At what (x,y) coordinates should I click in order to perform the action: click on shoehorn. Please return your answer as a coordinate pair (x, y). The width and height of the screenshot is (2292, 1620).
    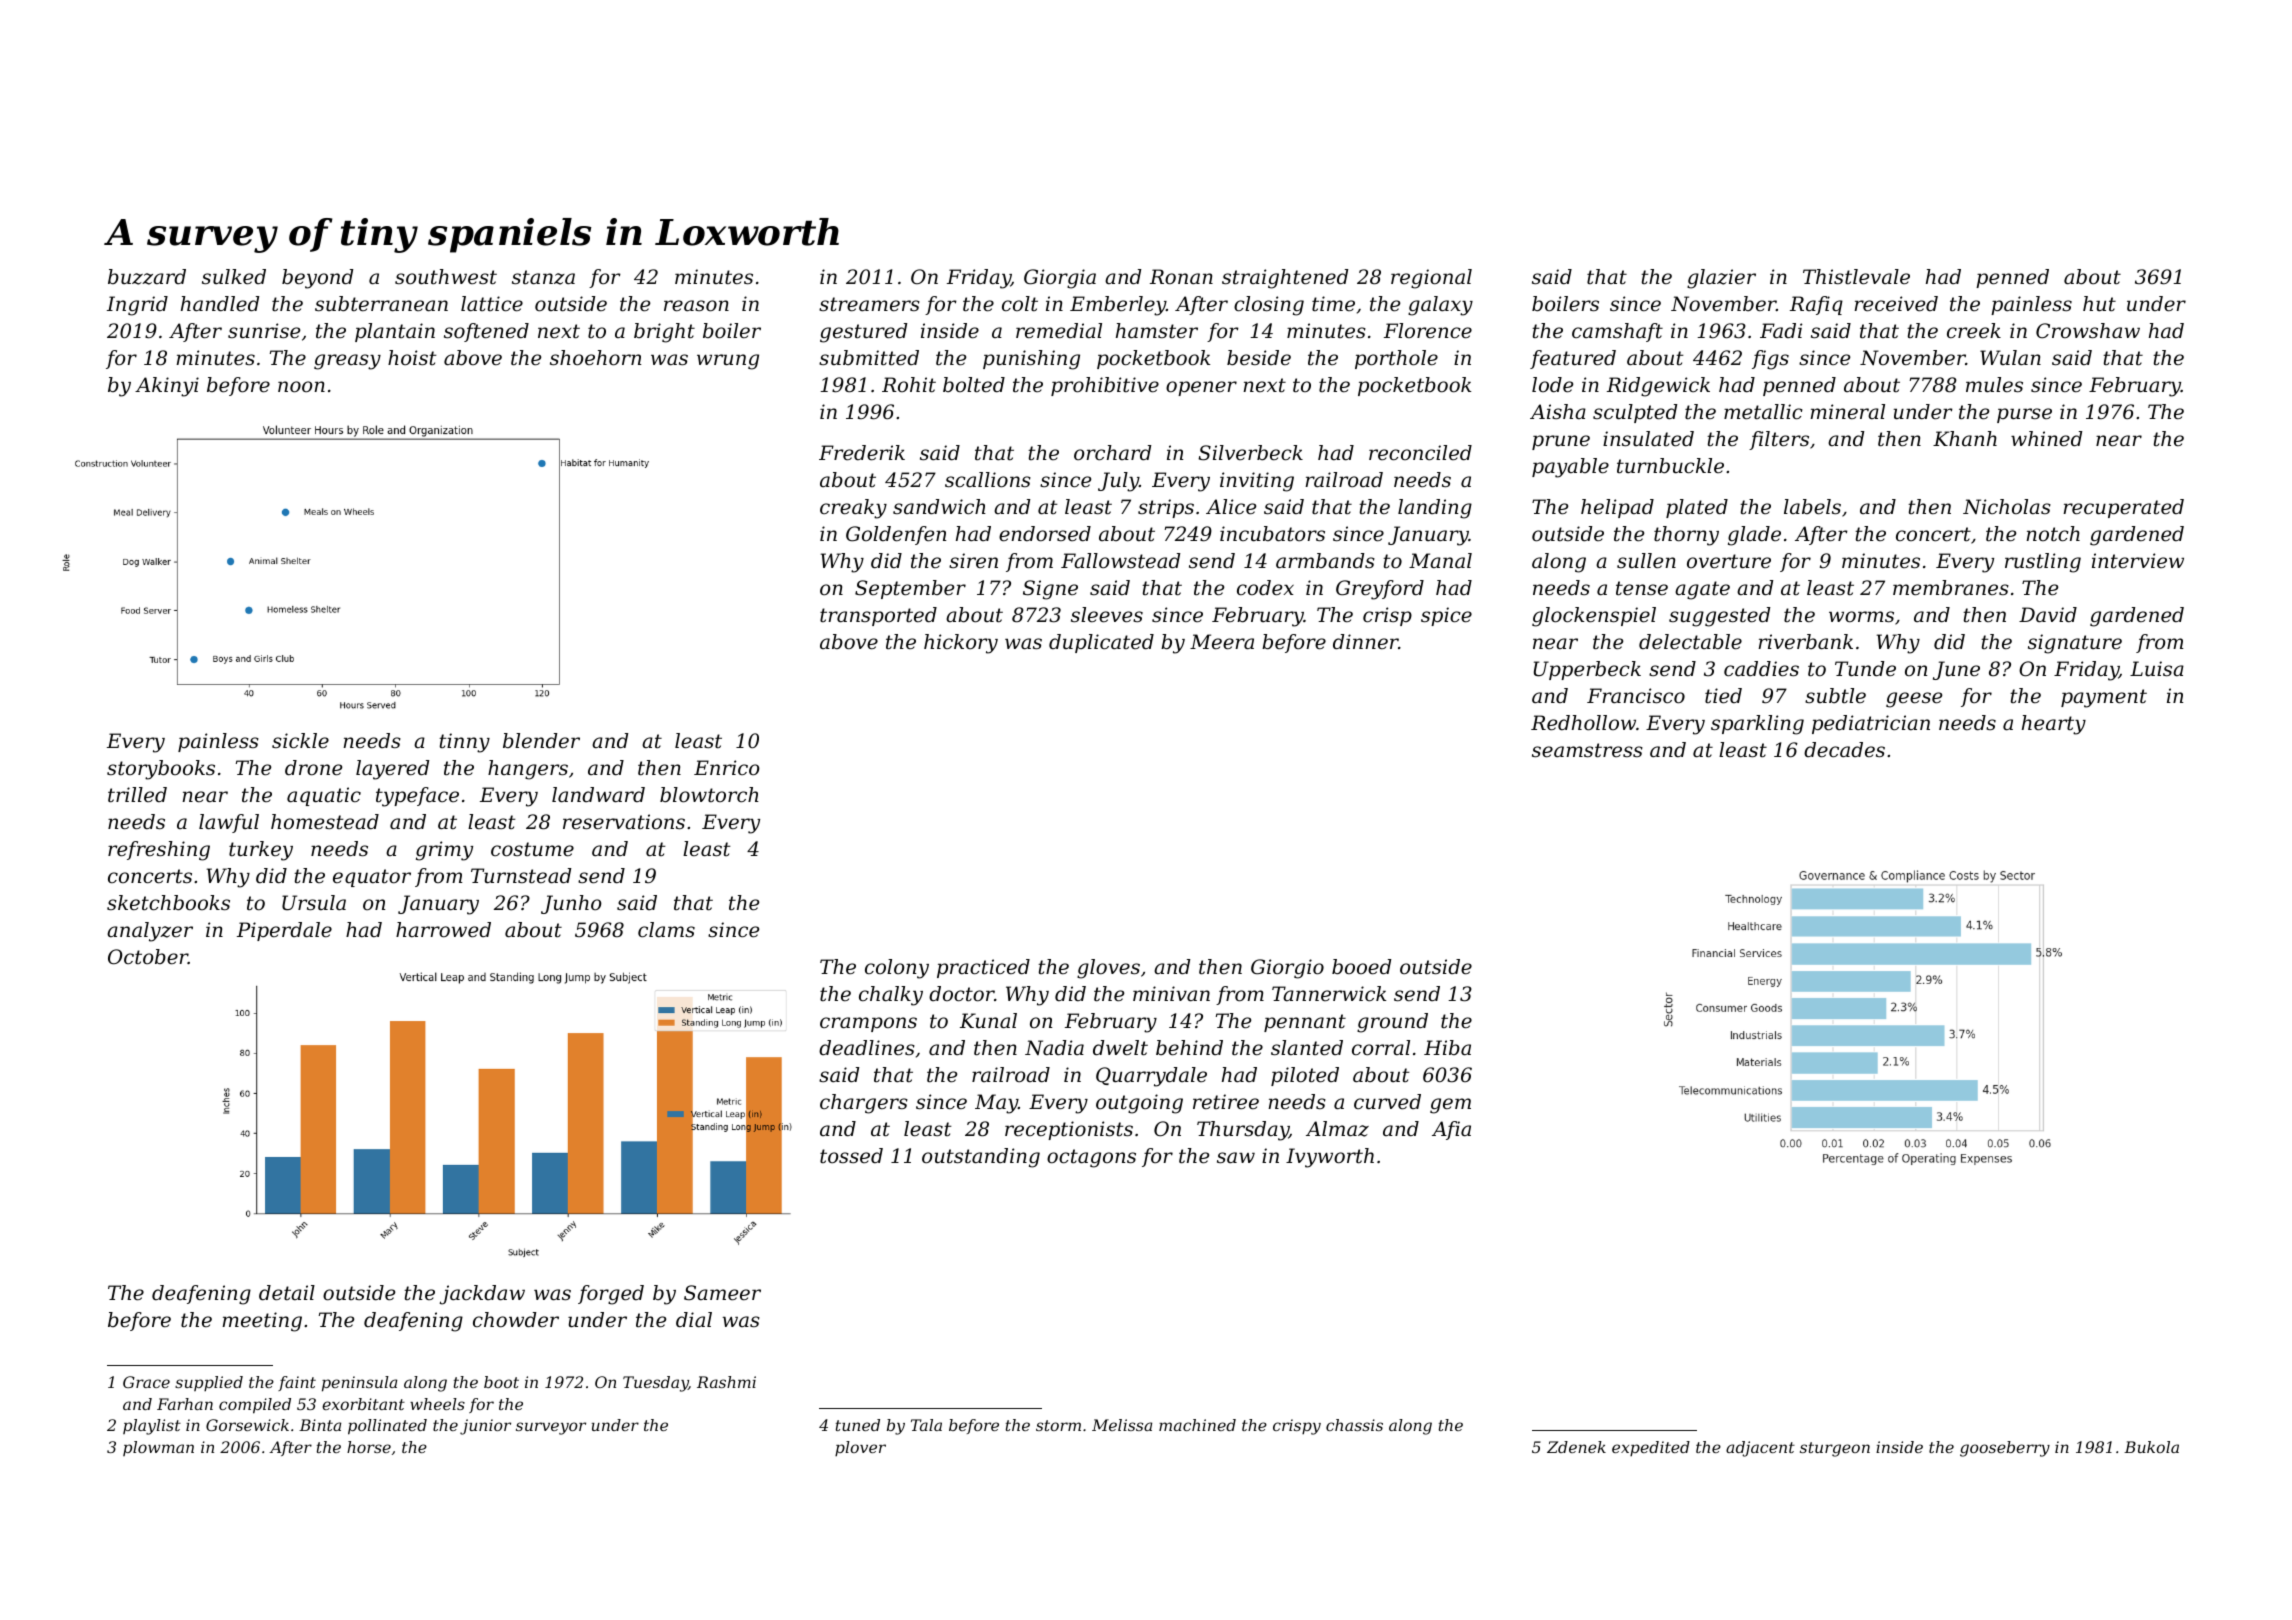
    Looking at the image, I should click on (595, 358).
